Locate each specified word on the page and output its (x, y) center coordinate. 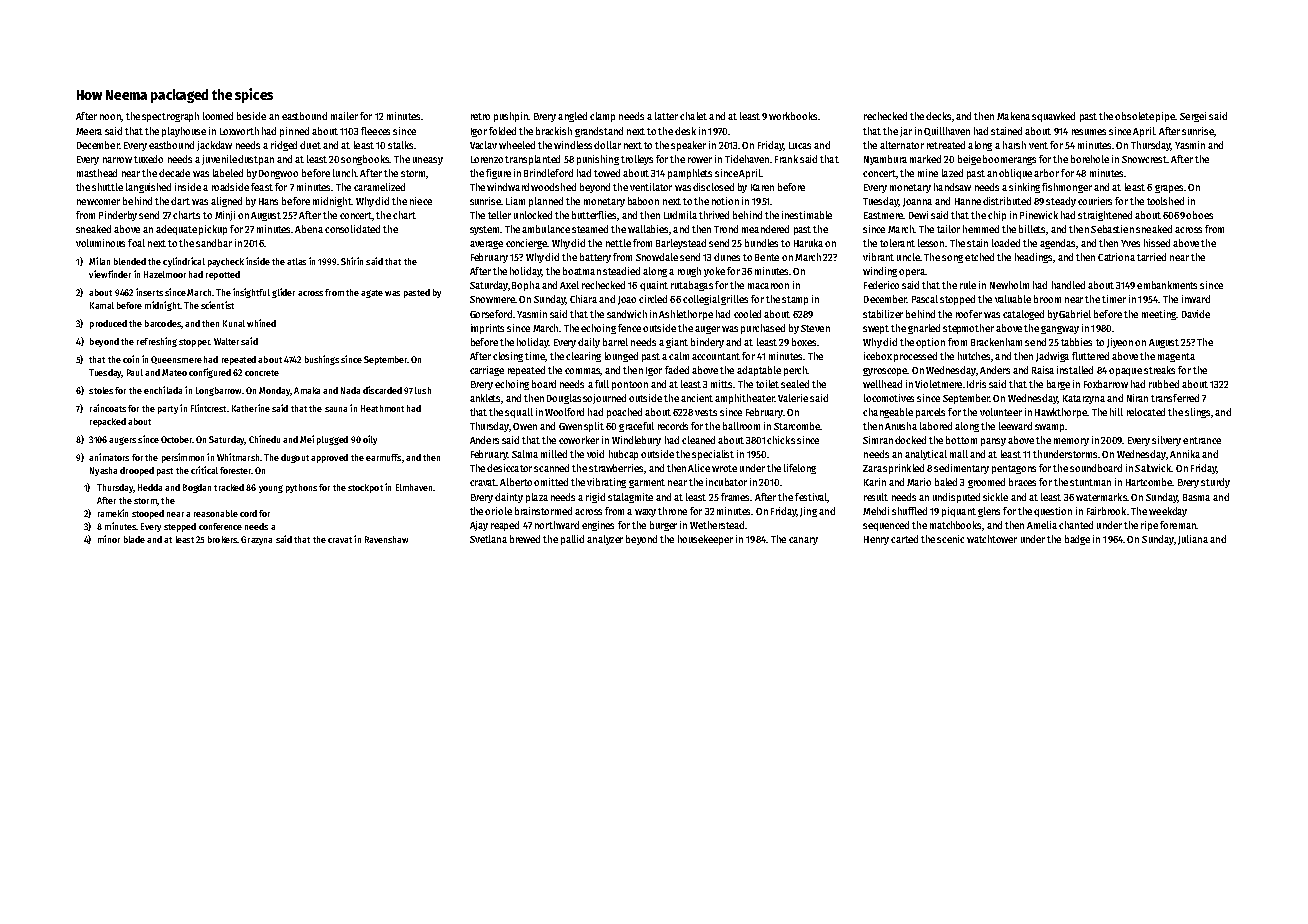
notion (725, 201)
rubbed (1164, 384)
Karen (762, 187)
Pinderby (118, 216)
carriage (487, 371)
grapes (1169, 189)
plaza (537, 498)
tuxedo (148, 159)
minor (109, 539)
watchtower (992, 539)
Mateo (174, 372)
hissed (1157, 243)
